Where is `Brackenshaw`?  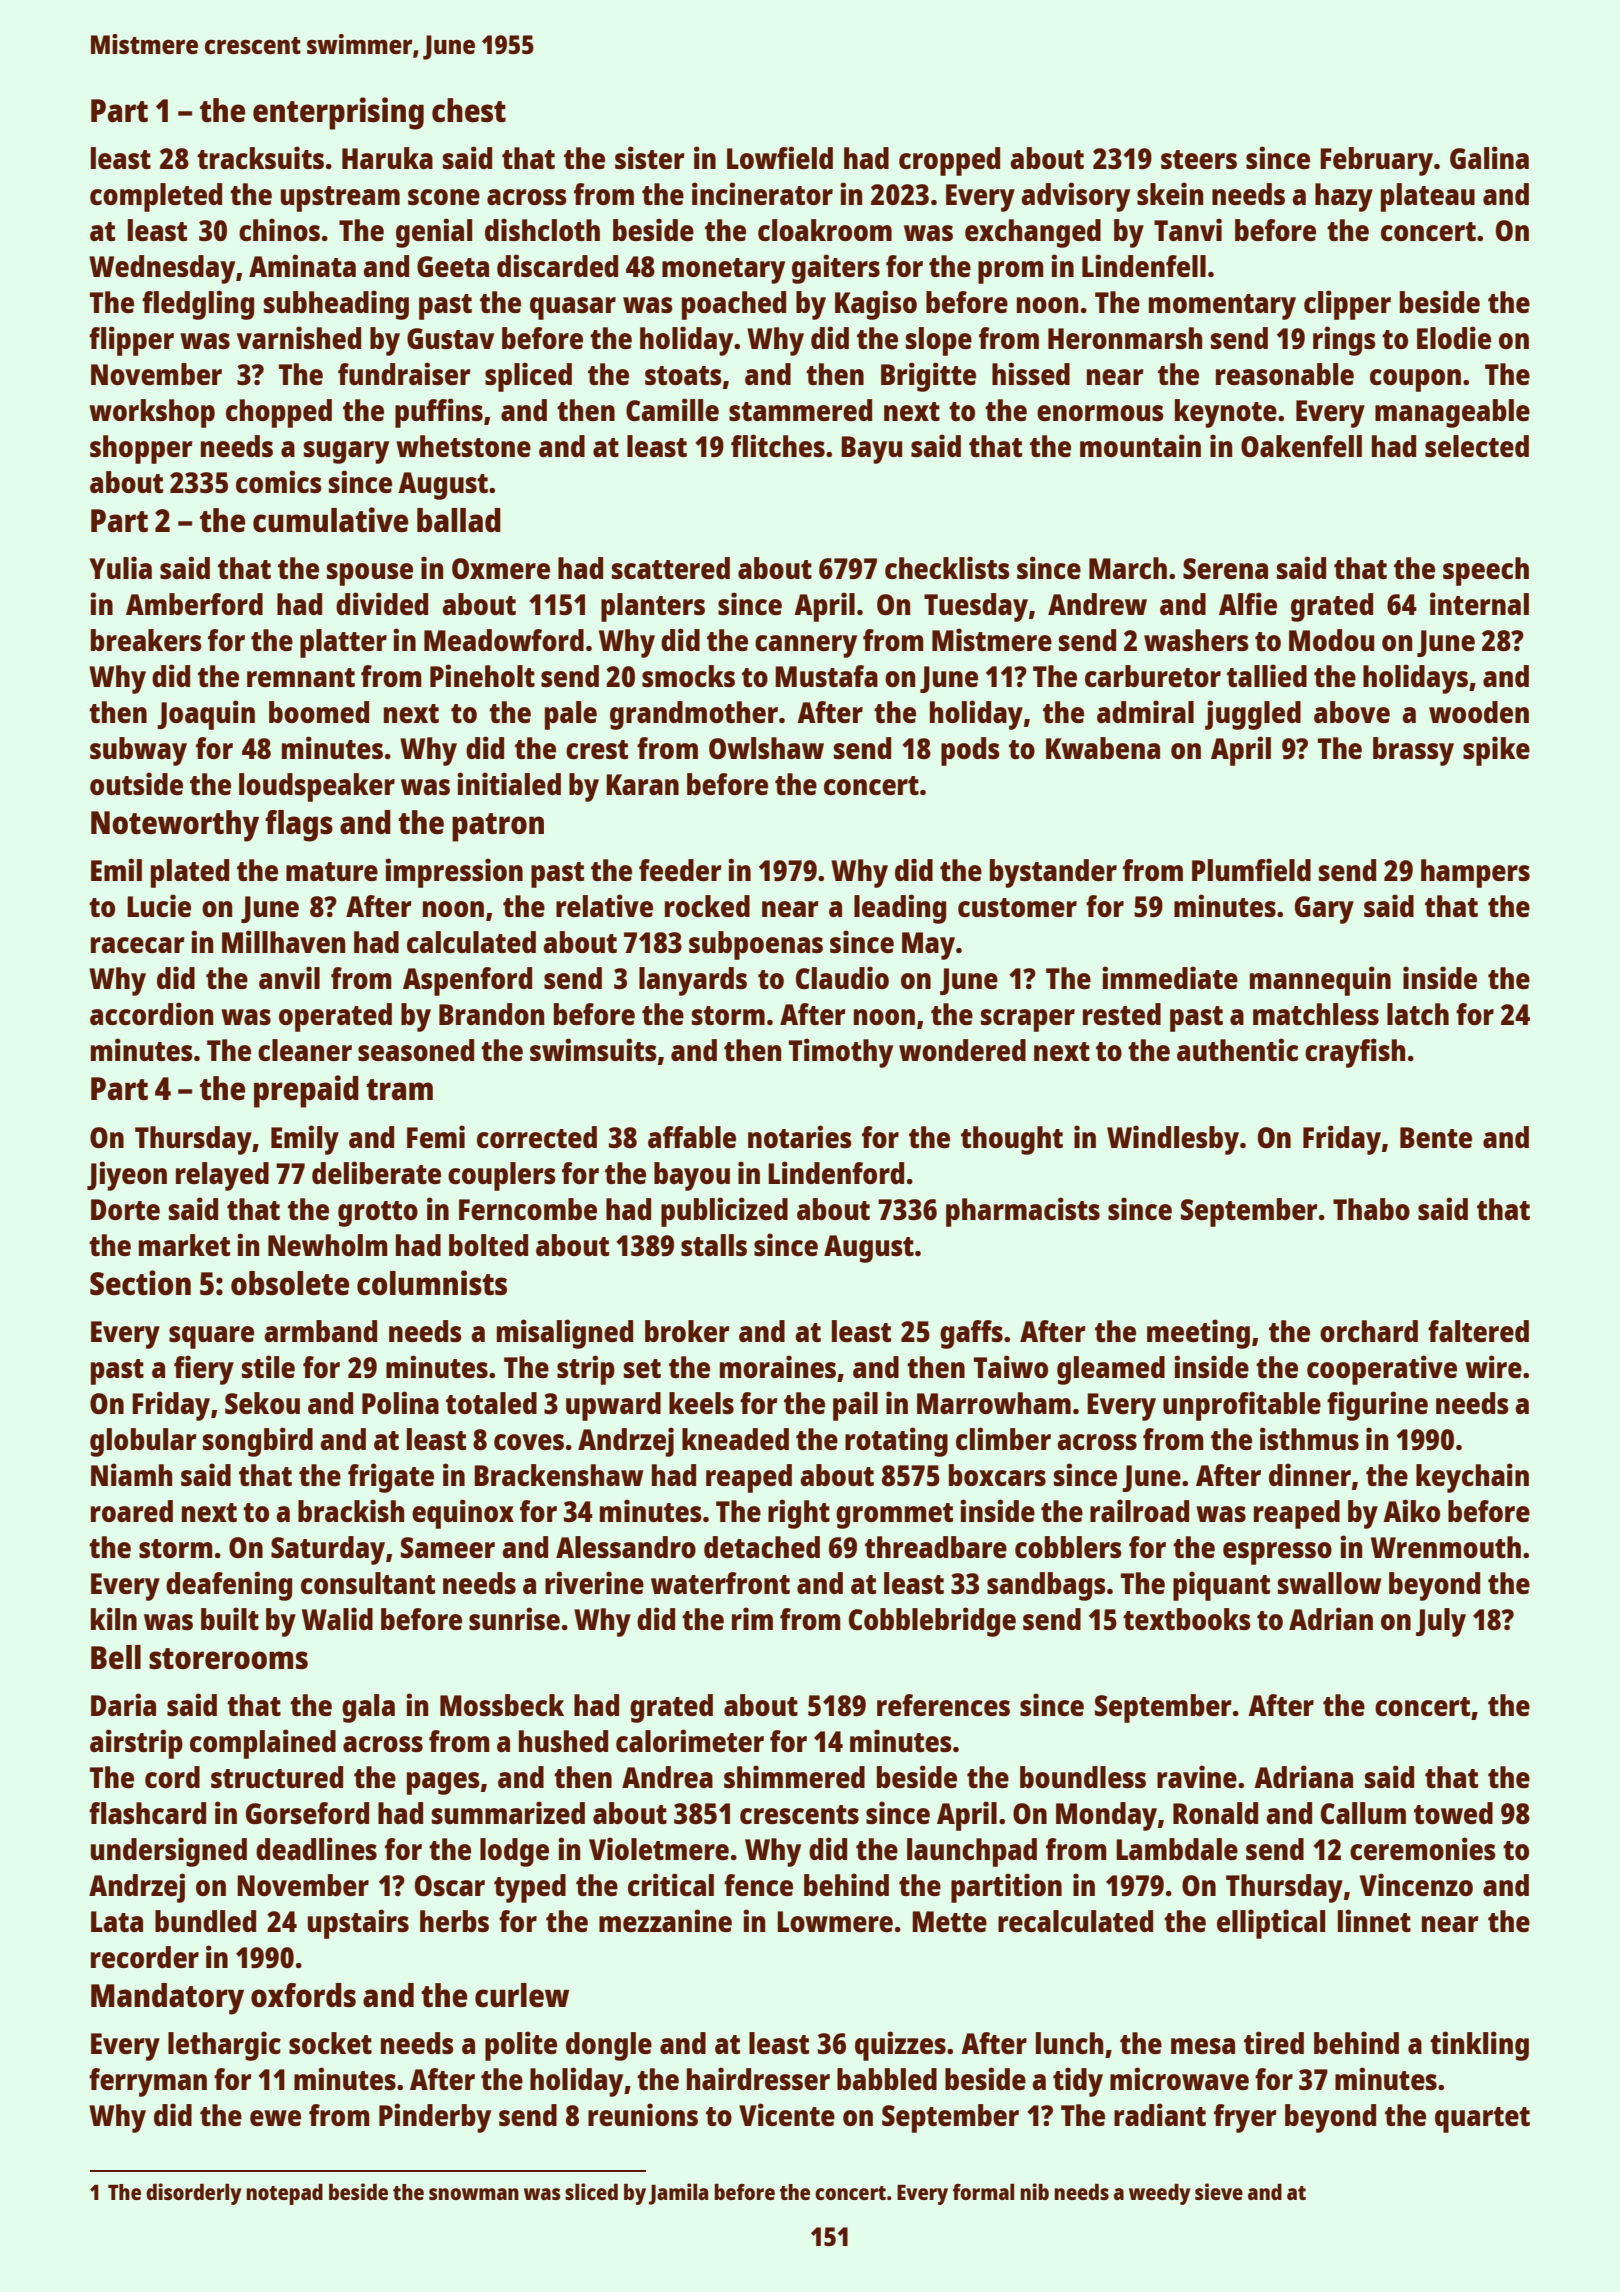 Brackenshaw is located at coordinates (558, 1475).
